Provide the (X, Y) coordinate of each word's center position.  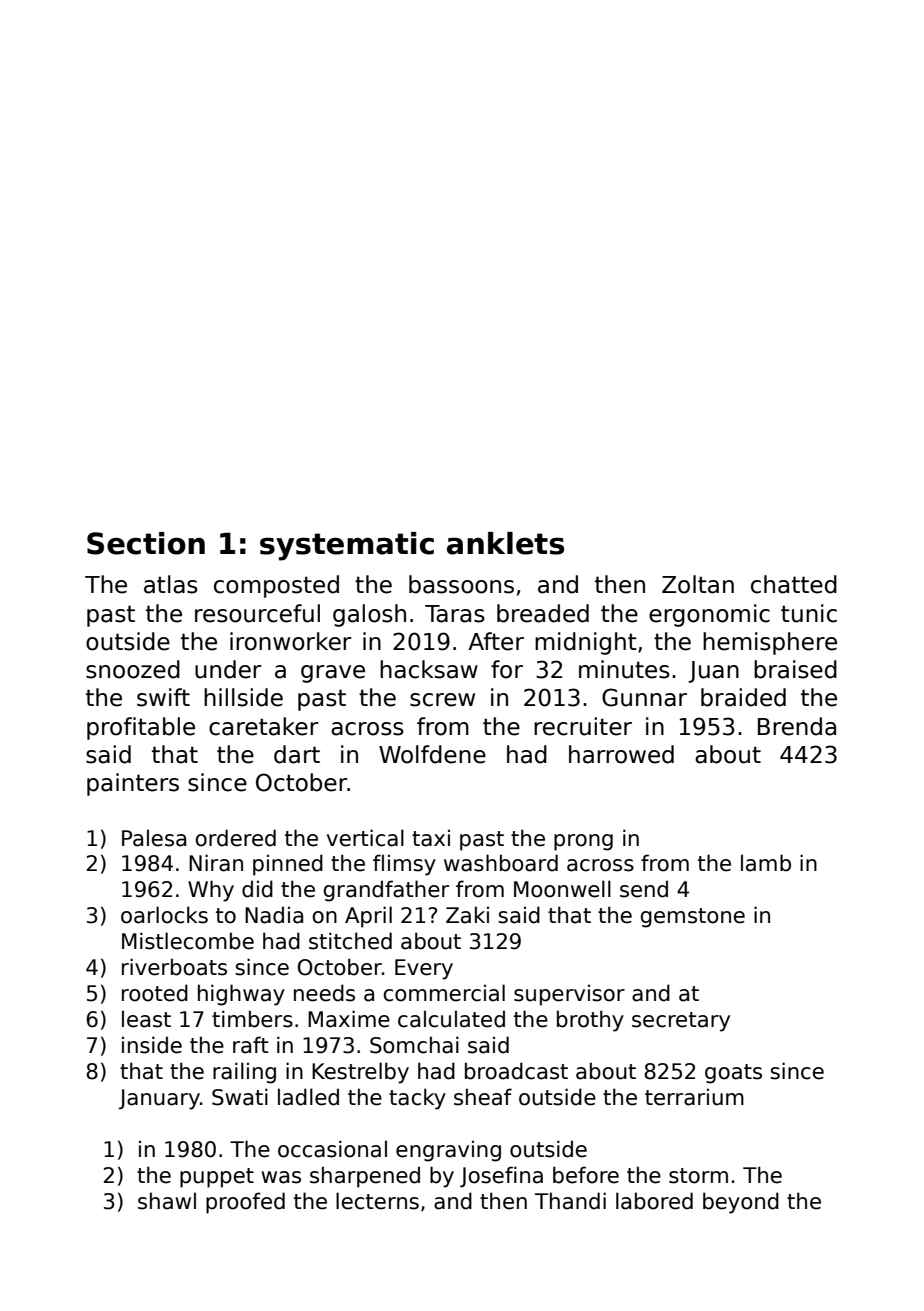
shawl (167, 1201)
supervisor (569, 995)
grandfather (386, 891)
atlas (171, 584)
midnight (586, 643)
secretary (681, 1022)
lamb (766, 863)
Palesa (154, 838)
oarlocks (164, 915)
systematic (347, 546)
